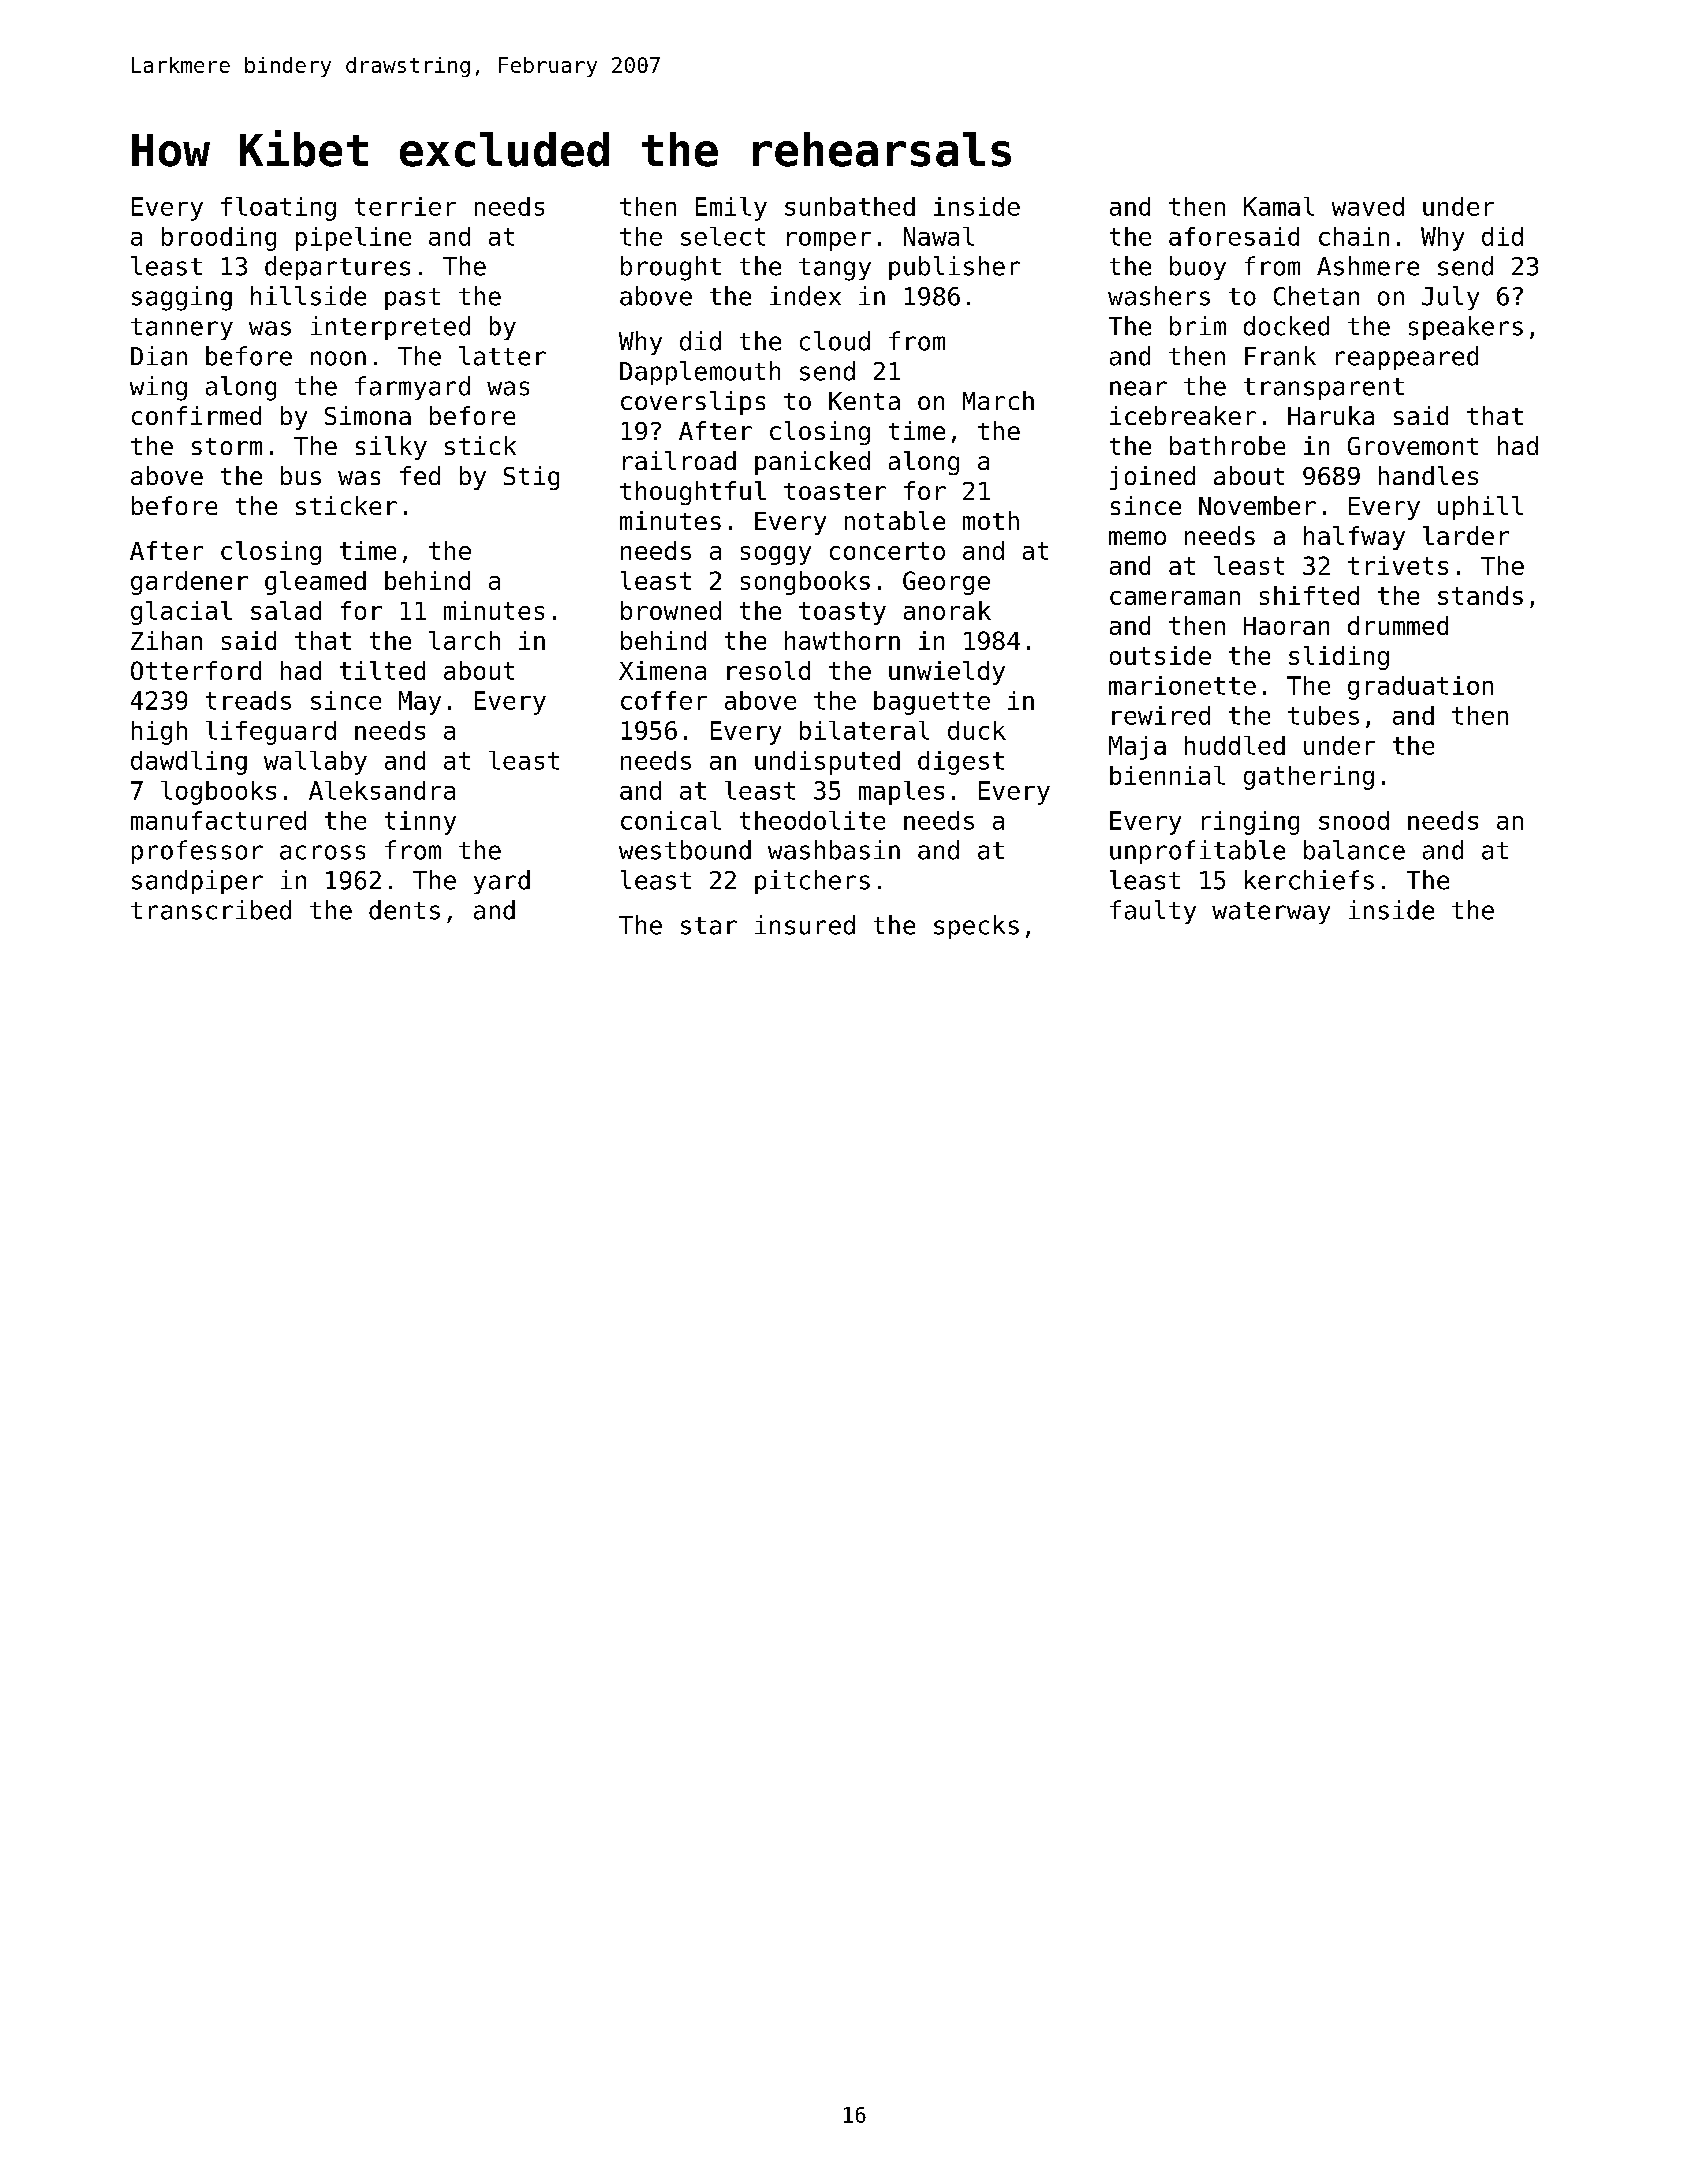  I want to click on outside, so click(1160, 655).
